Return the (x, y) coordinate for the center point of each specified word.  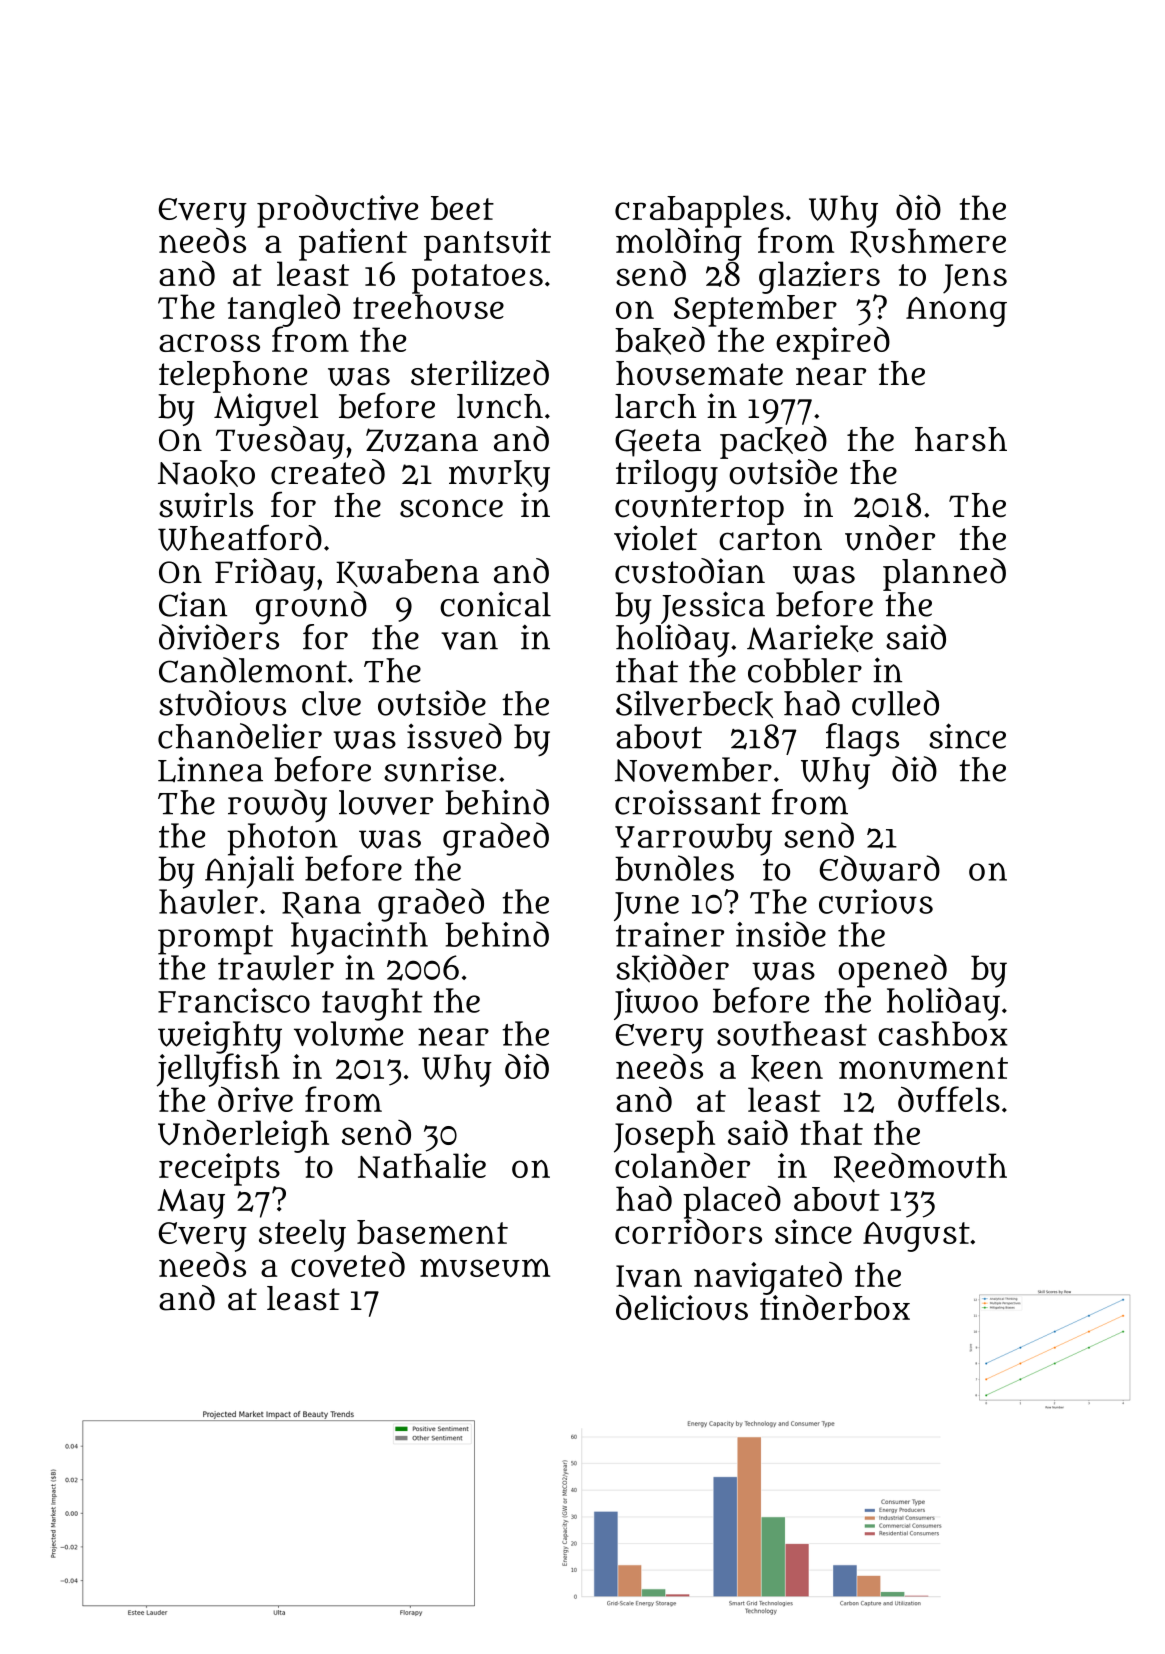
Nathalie (422, 1165)
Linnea (210, 769)
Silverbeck (694, 704)
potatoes (477, 279)
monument (923, 1068)
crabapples (699, 211)
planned (944, 574)
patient (353, 244)
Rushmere (928, 243)
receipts (219, 1169)
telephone (233, 377)
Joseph (664, 1136)
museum (485, 1268)
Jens (975, 278)
